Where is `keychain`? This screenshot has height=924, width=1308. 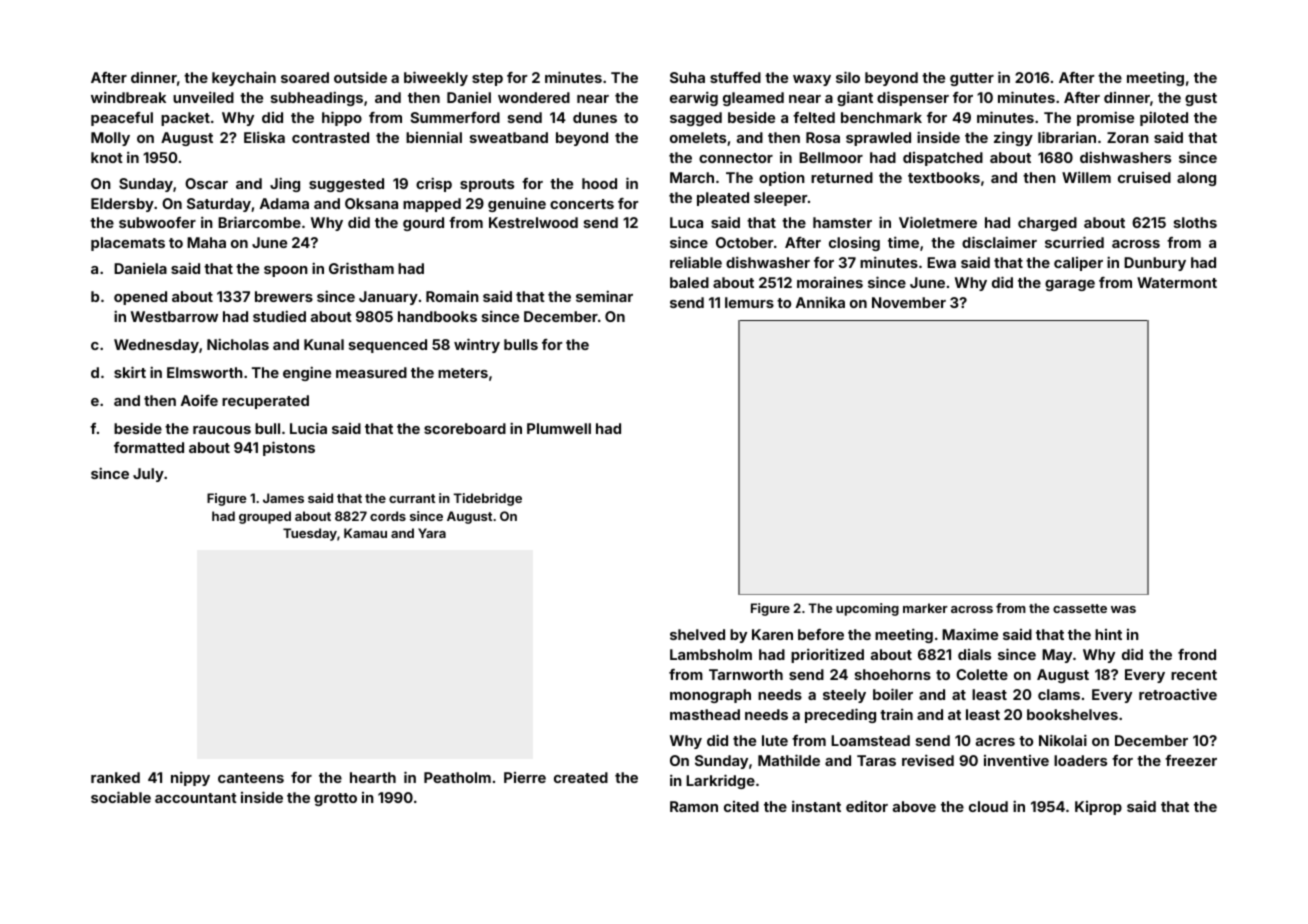
keychain is located at coordinates (244, 78).
